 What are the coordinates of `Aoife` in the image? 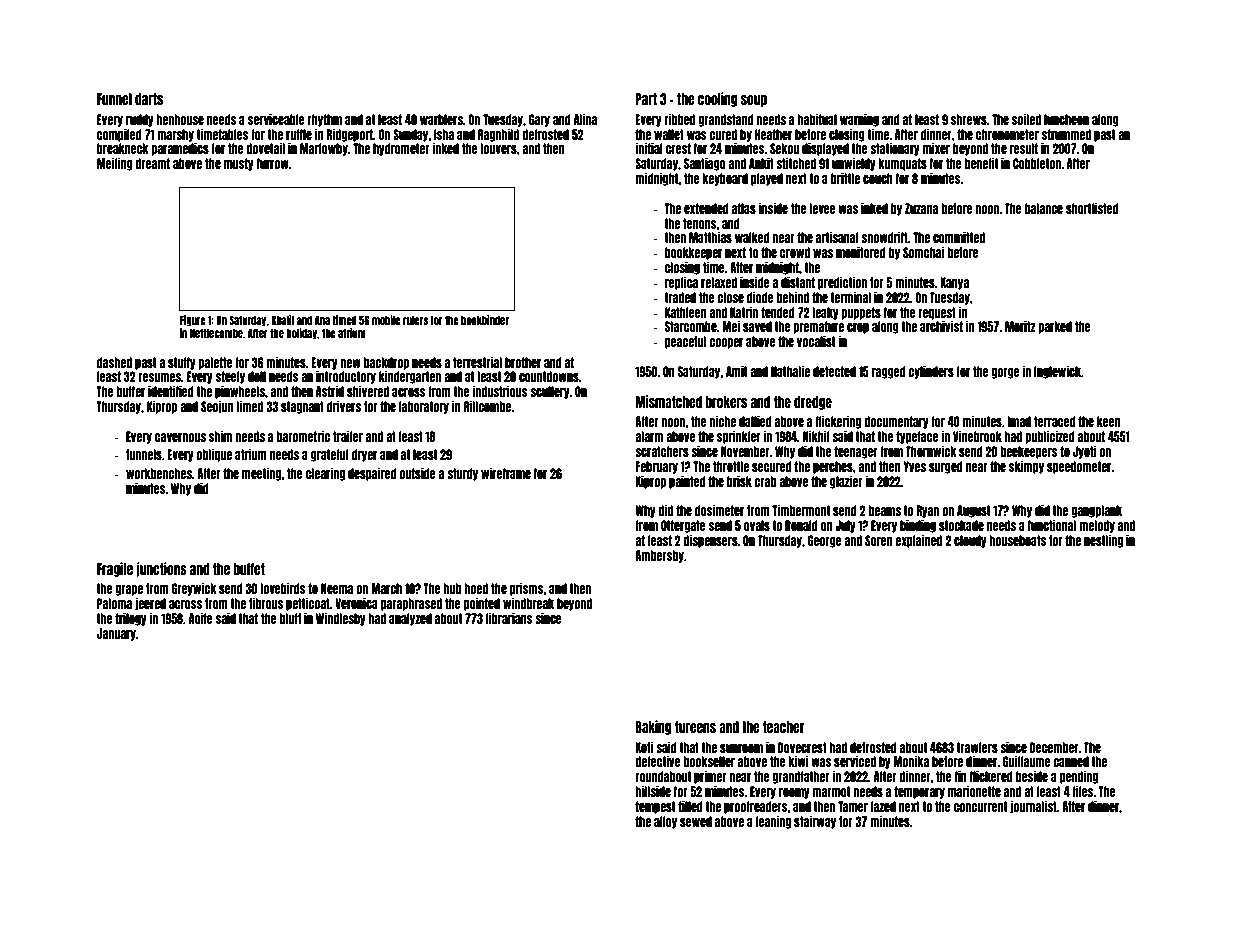 It's located at (201, 618).
